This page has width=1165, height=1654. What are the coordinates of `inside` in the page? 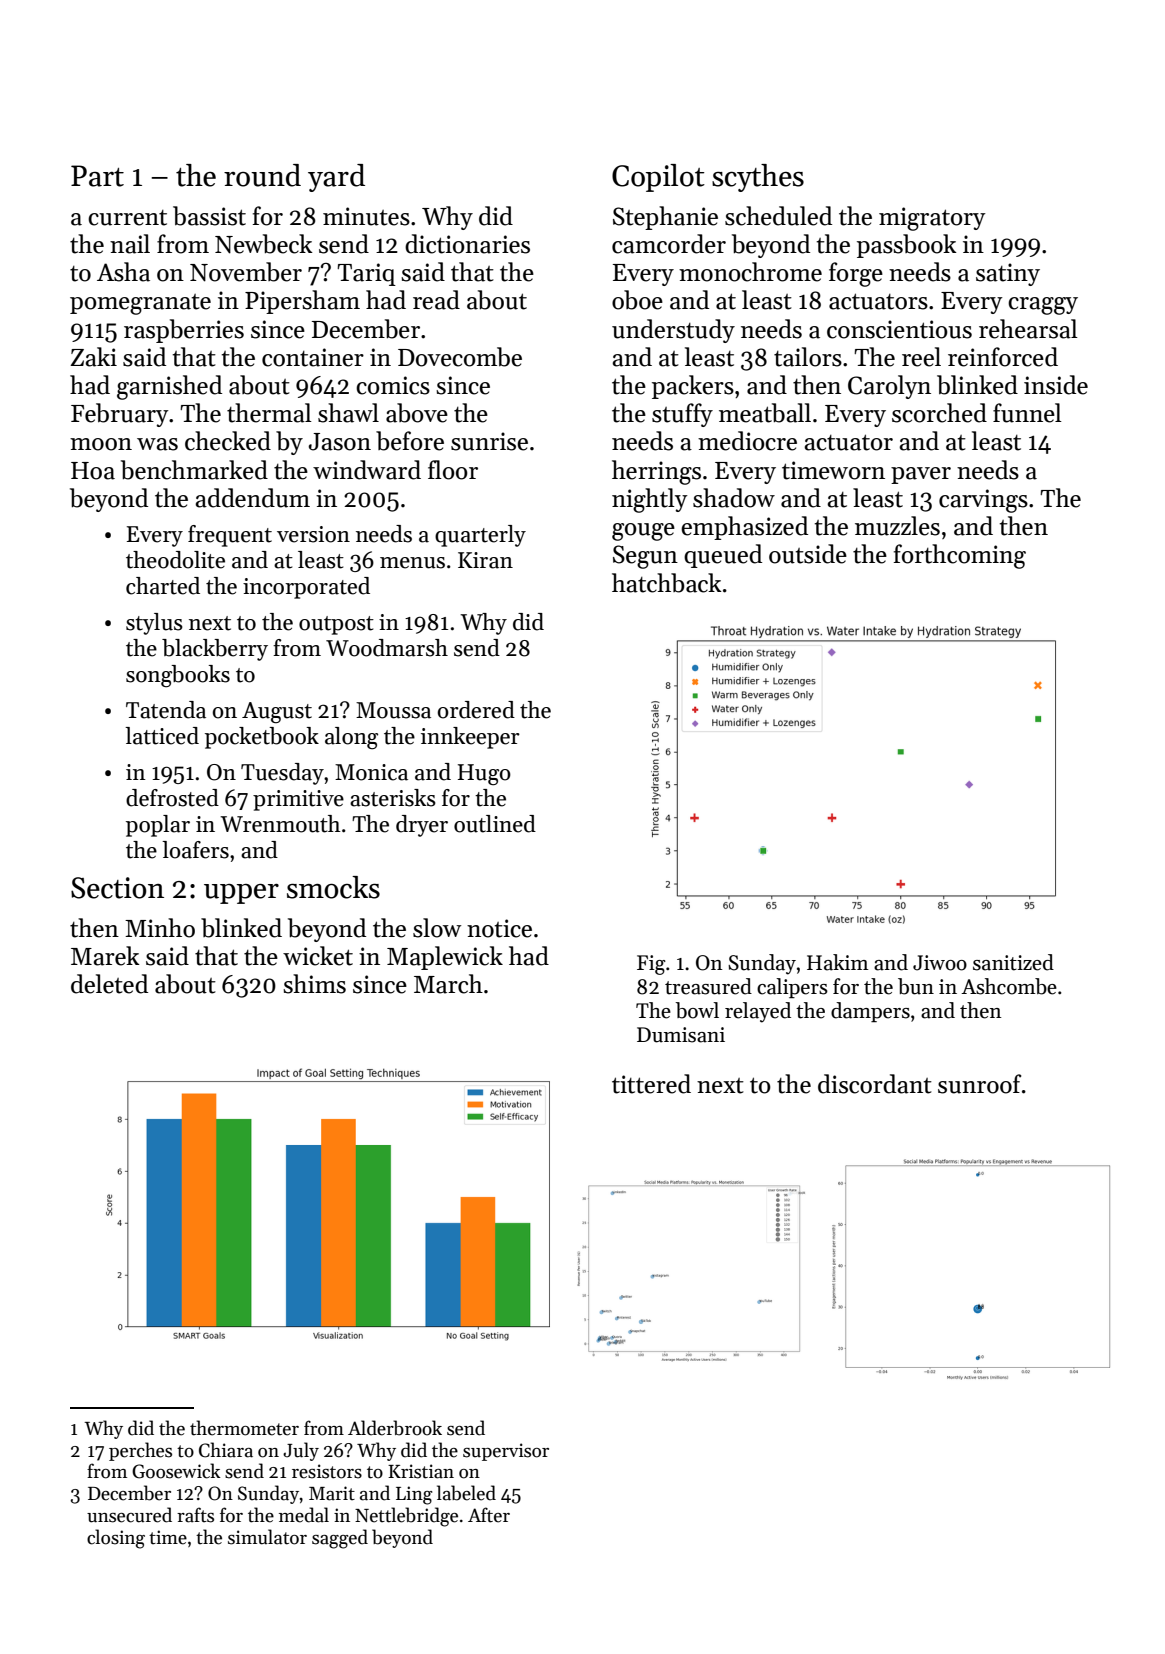 It's located at (1056, 385).
